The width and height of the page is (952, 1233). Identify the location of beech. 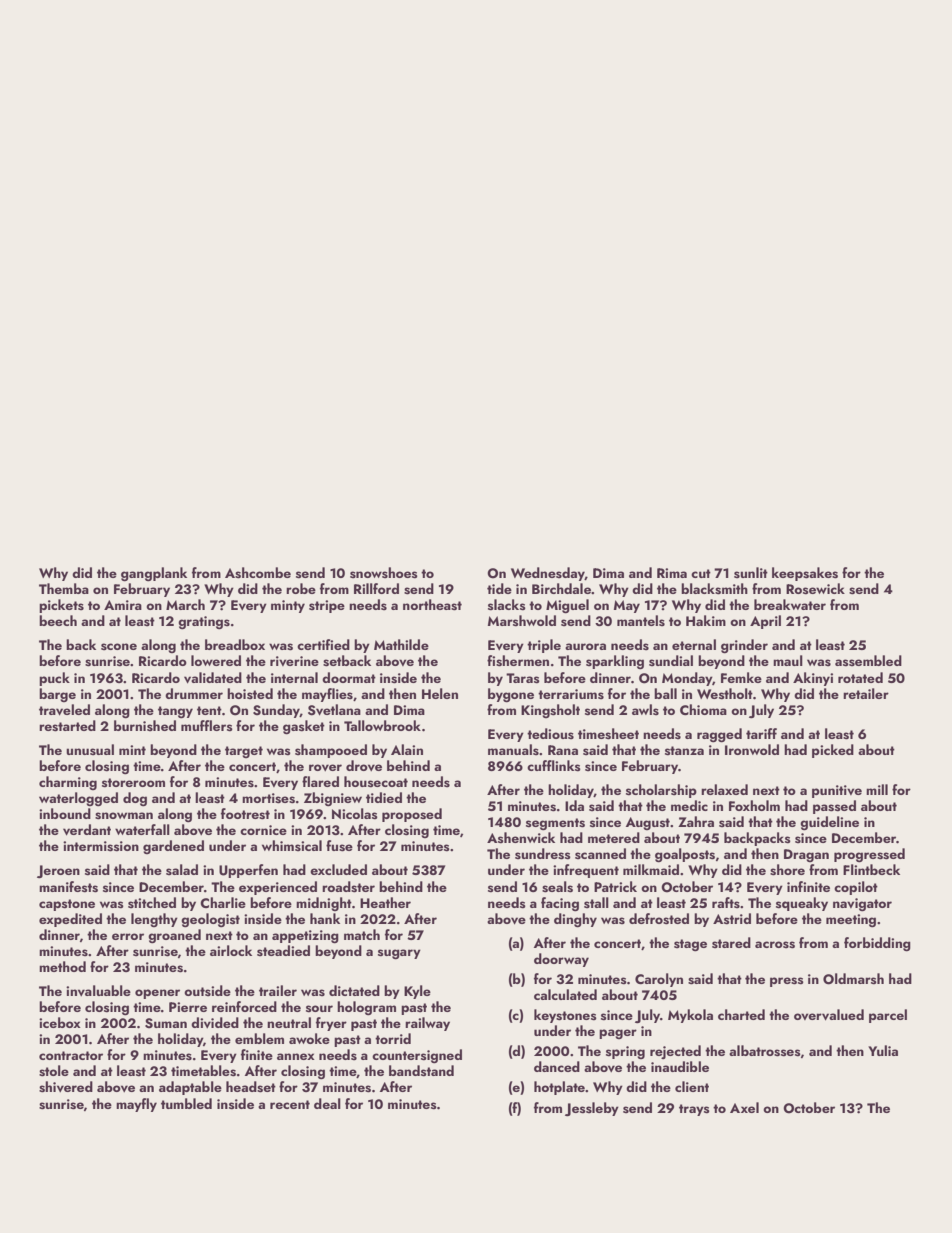
(58, 620).
